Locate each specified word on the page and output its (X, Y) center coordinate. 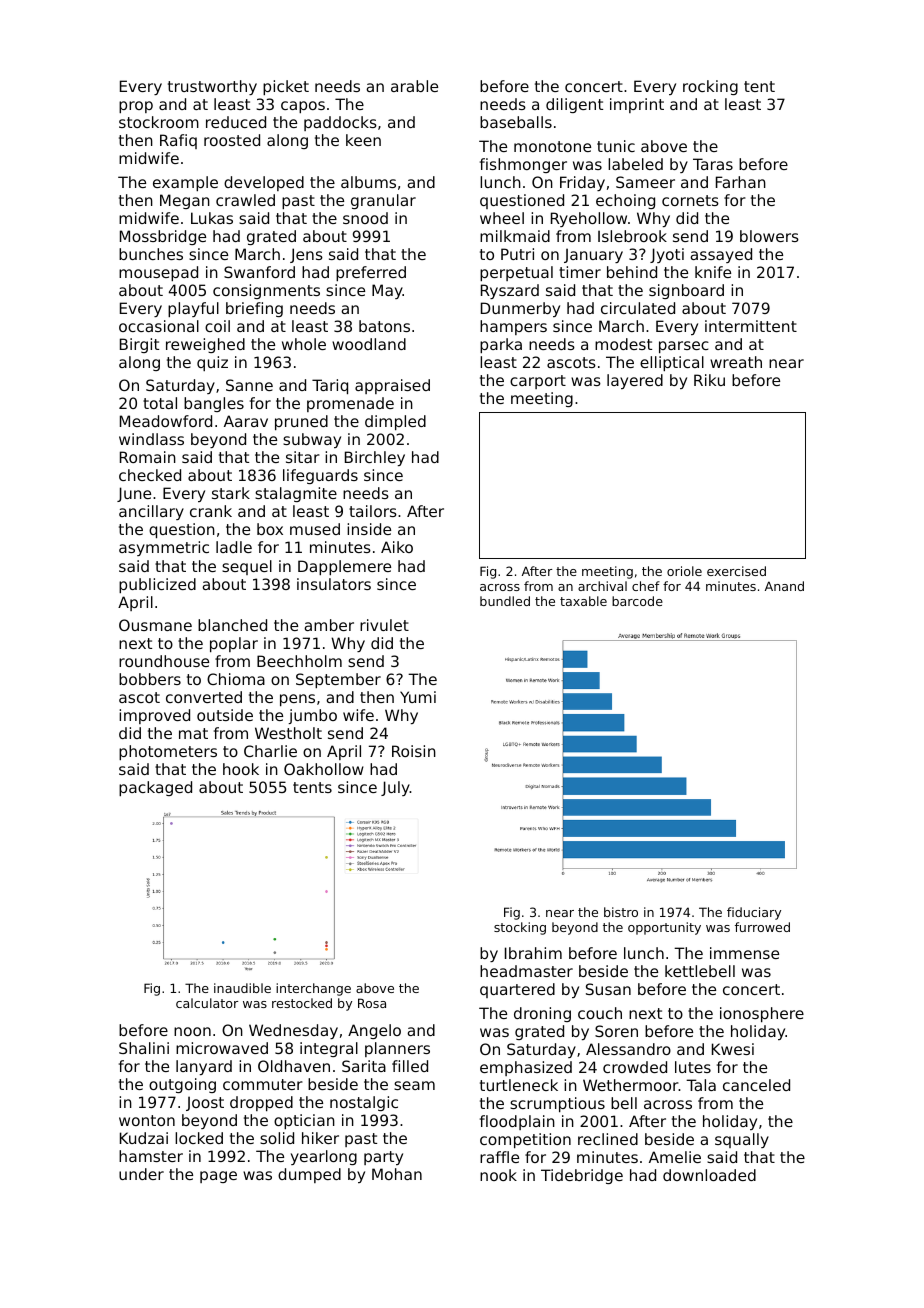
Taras (713, 164)
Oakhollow (324, 769)
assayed (721, 255)
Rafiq (178, 141)
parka (501, 345)
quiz (212, 363)
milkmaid (515, 236)
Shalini (144, 1048)
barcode (637, 601)
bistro (621, 912)
